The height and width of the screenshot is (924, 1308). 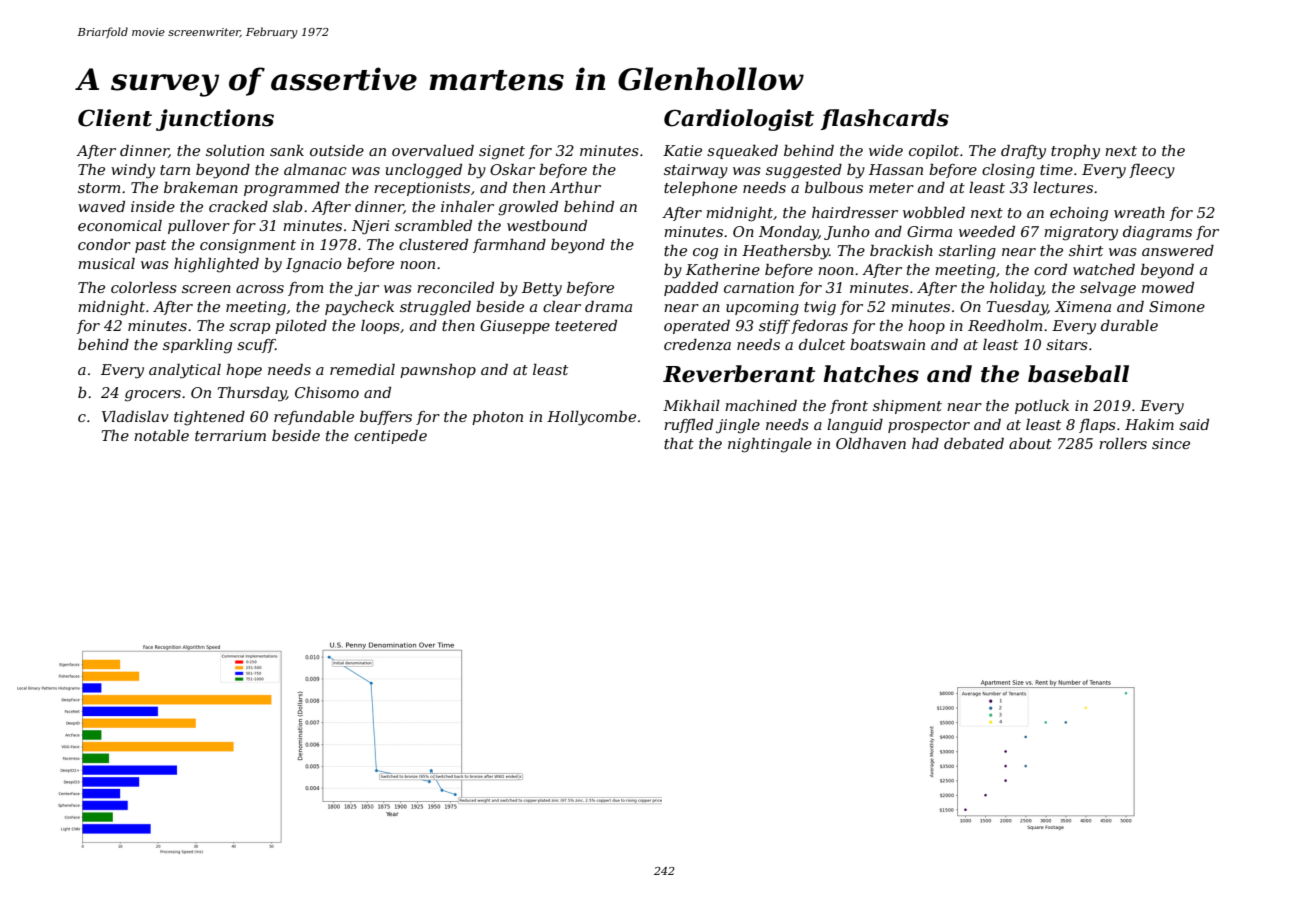 What do you see at coordinates (759, 287) in the screenshot?
I see `carnation` at bounding box center [759, 287].
